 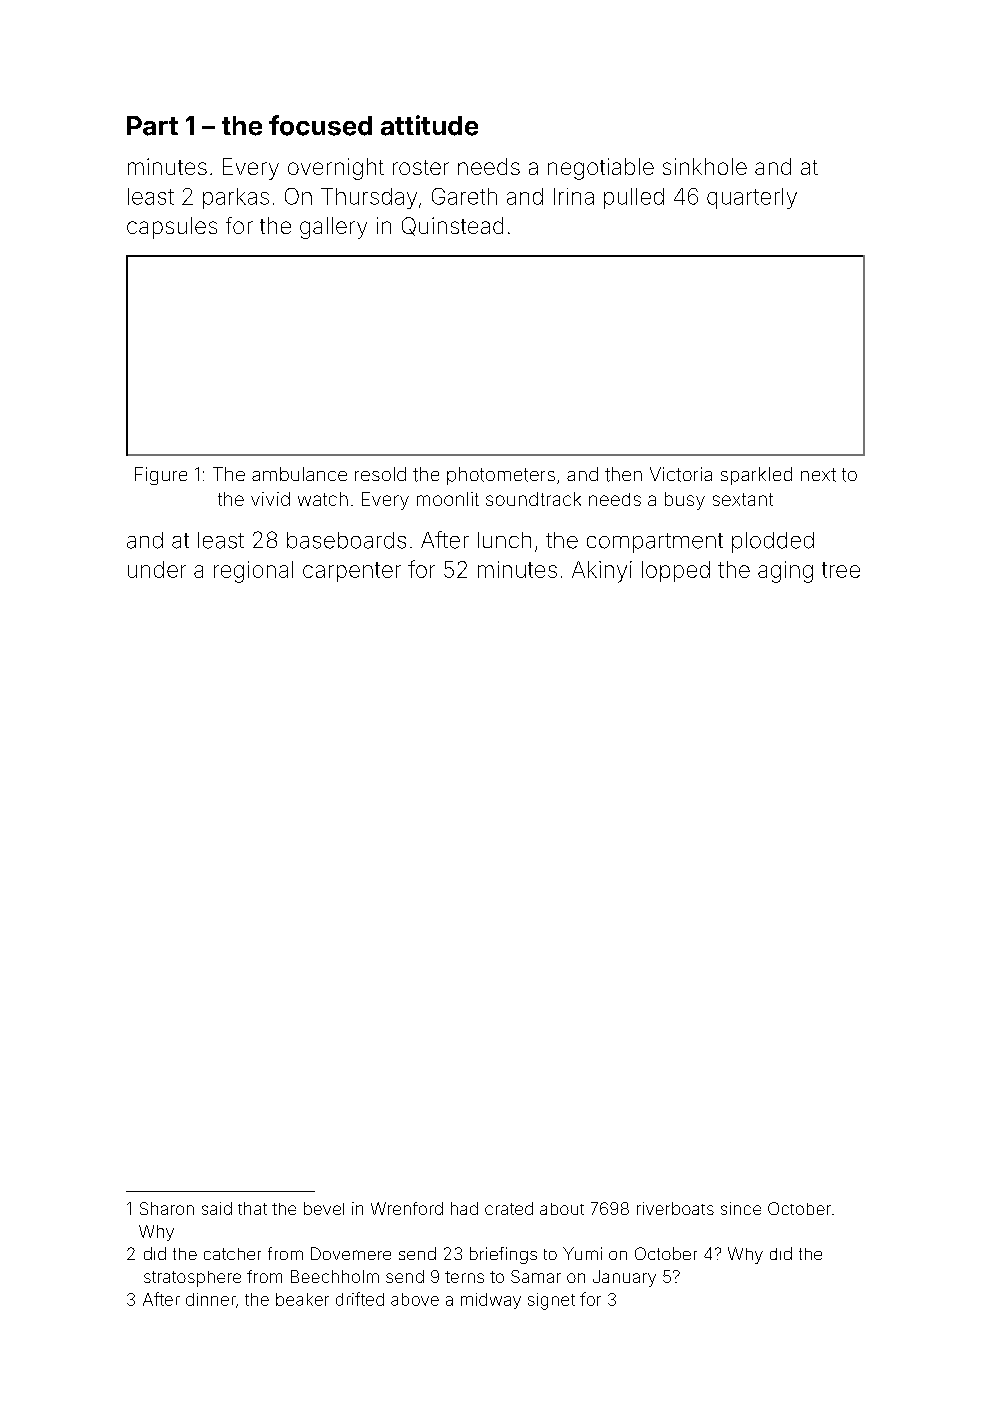 What do you see at coordinates (161, 476) in the screenshot?
I see `Figure` at bounding box center [161, 476].
